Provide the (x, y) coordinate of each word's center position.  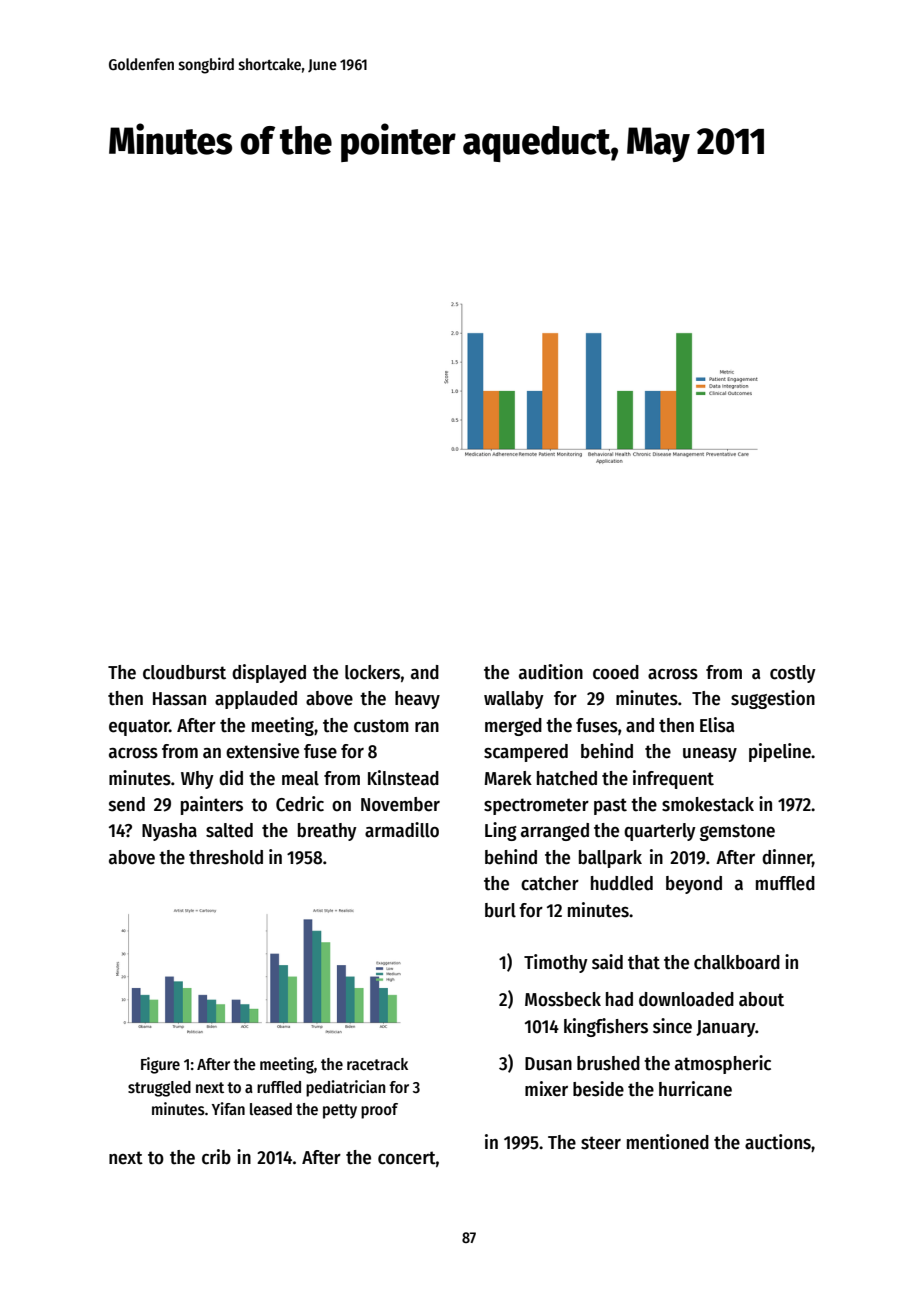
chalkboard (737, 962)
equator (139, 727)
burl (500, 910)
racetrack (377, 1064)
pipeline (780, 752)
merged (513, 727)
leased (271, 1109)
